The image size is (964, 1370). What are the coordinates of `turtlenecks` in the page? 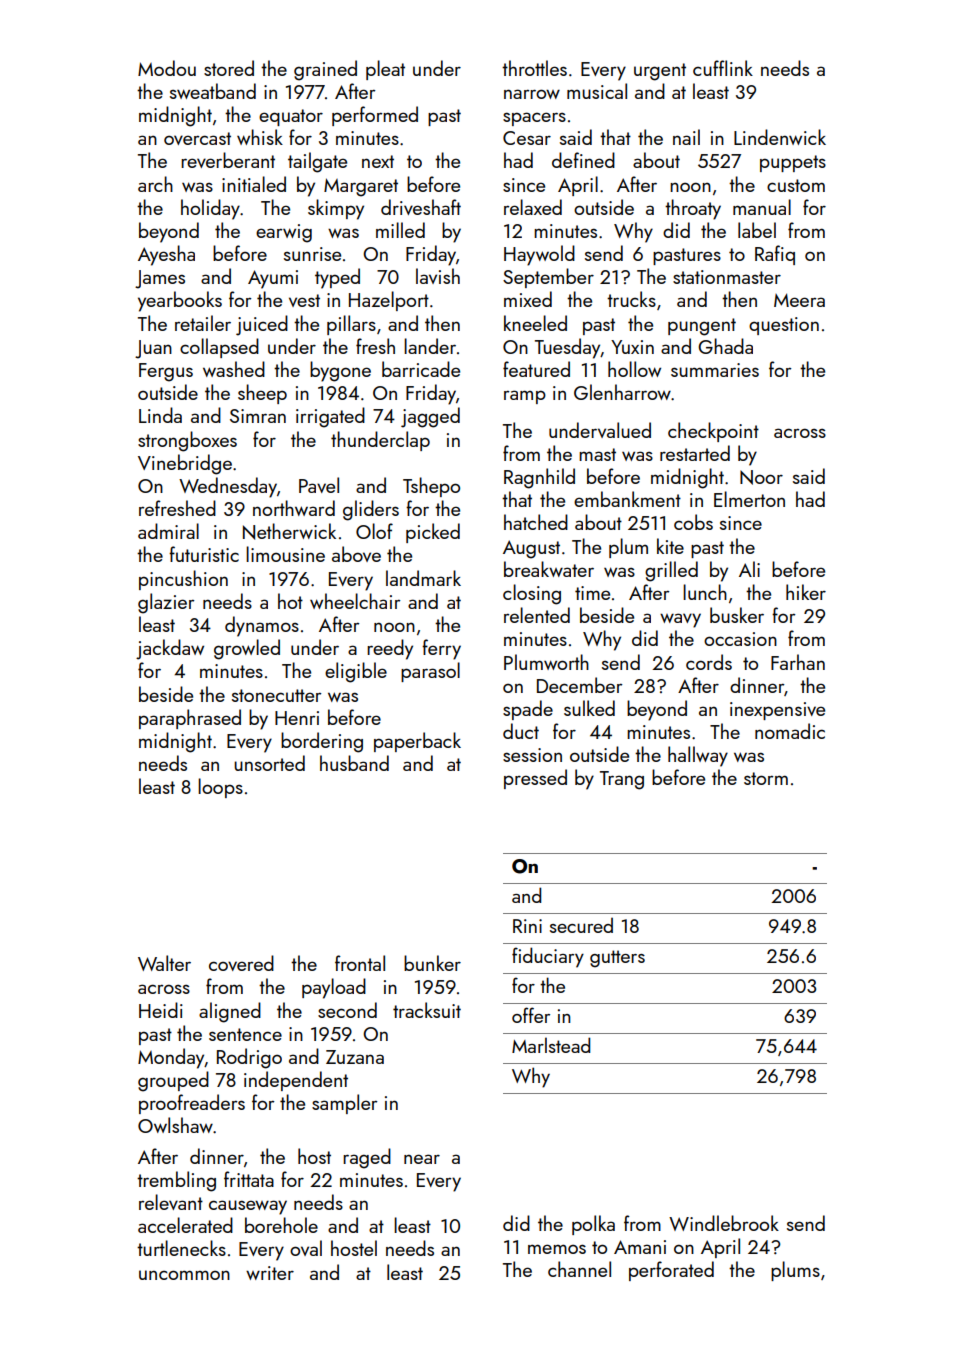 It's located at (181, 1248).
